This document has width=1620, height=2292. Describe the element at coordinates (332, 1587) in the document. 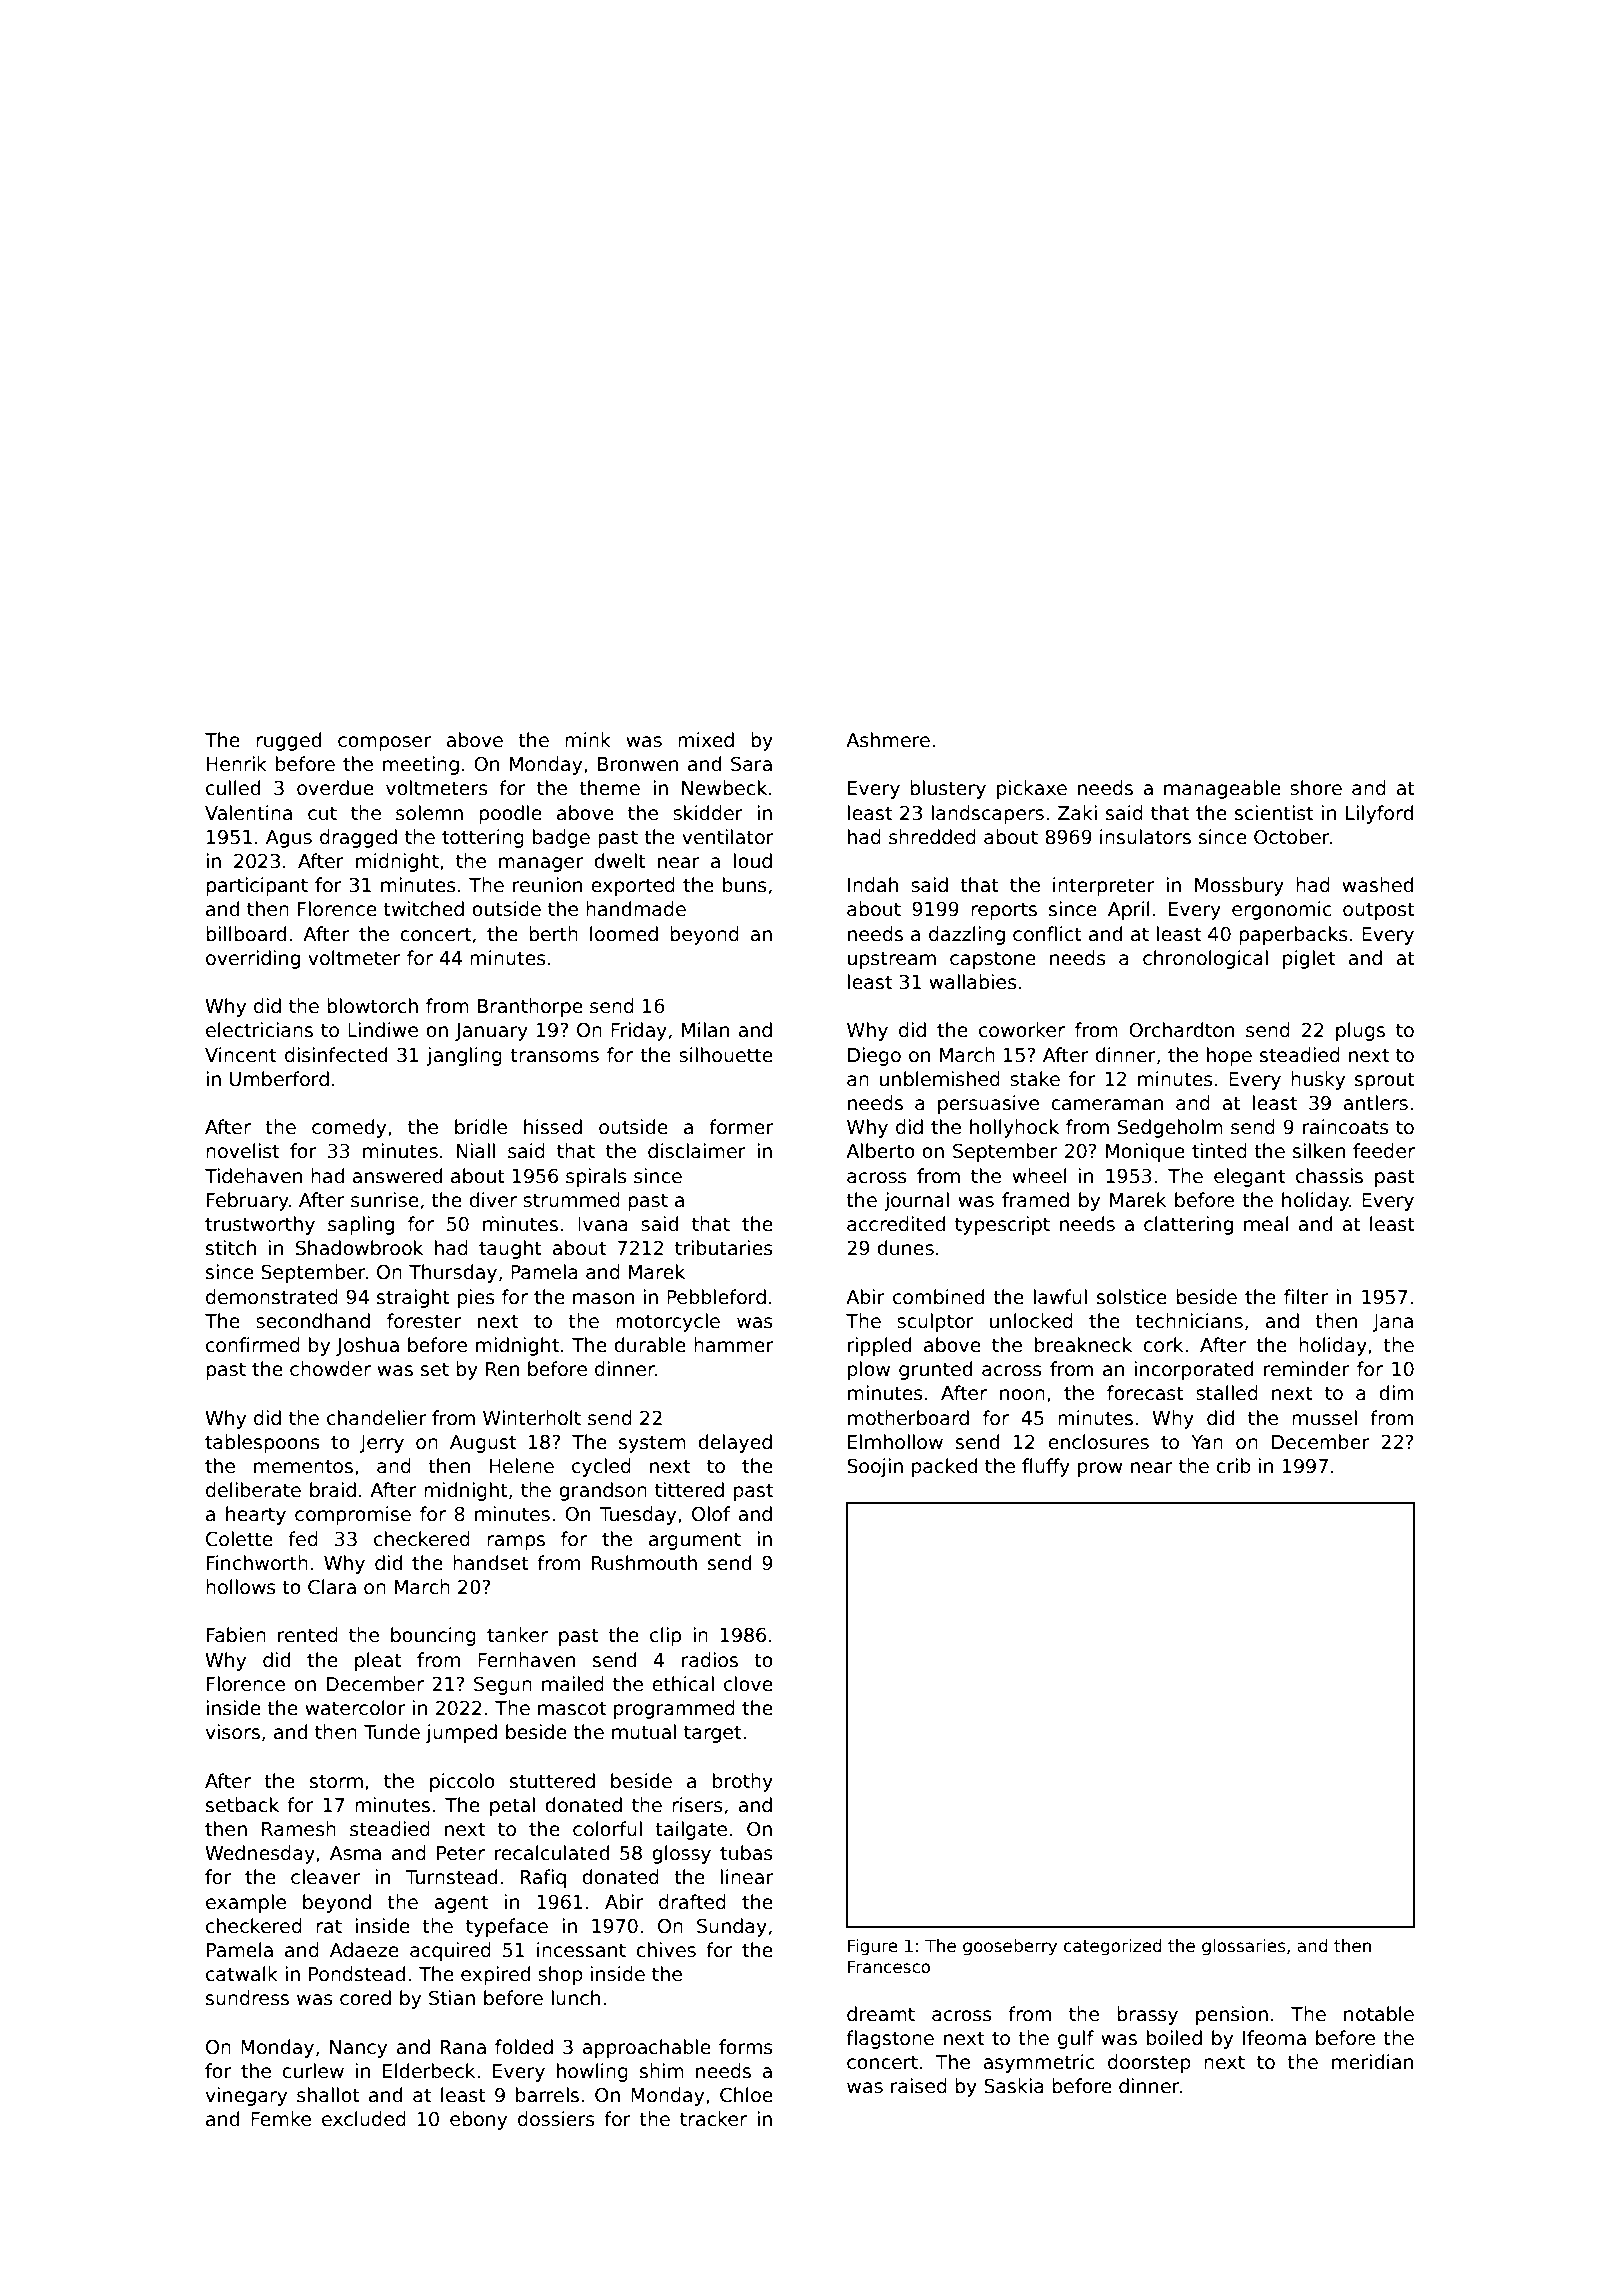

I see `Clara` at that location.
